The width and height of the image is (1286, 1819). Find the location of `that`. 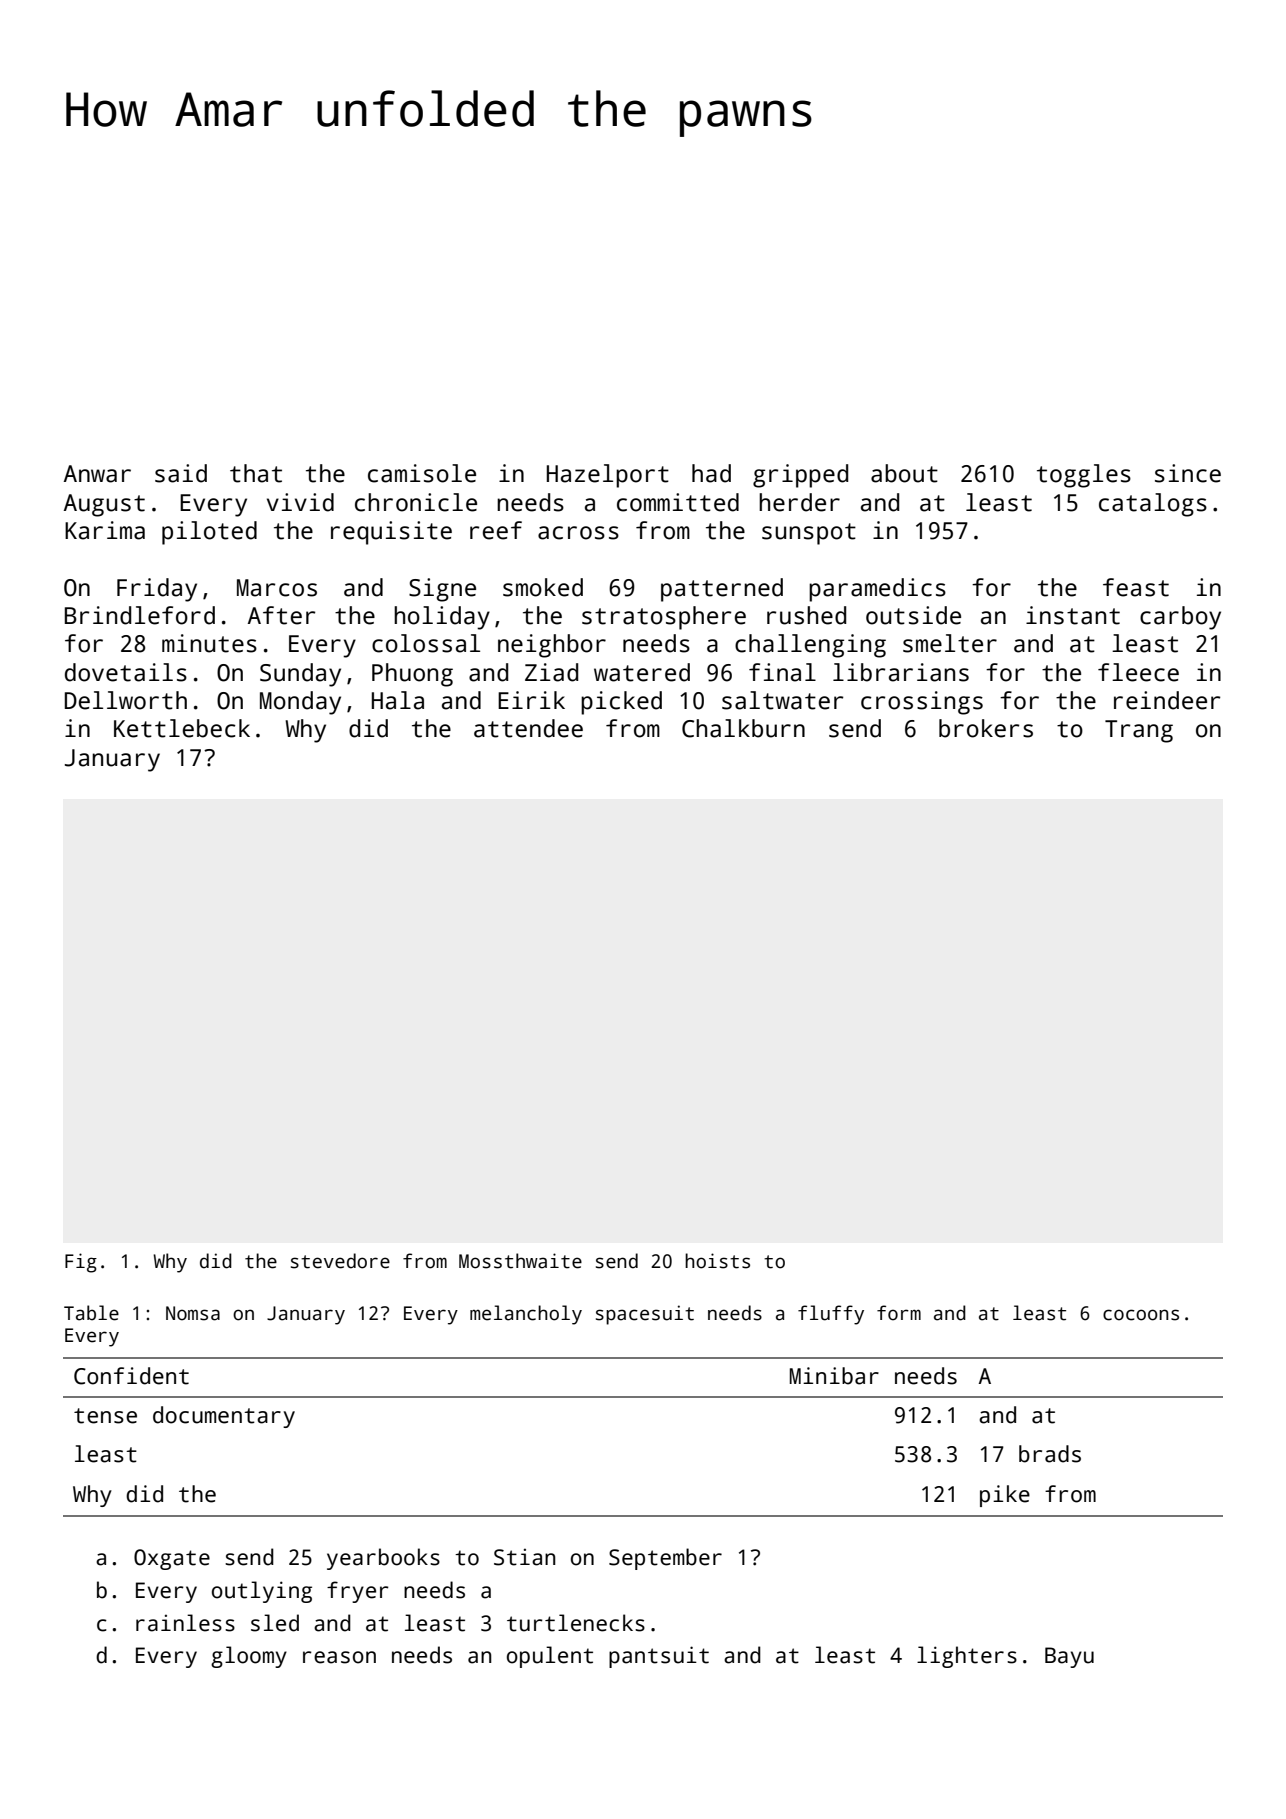

that is located at coordinates (256, 473).
